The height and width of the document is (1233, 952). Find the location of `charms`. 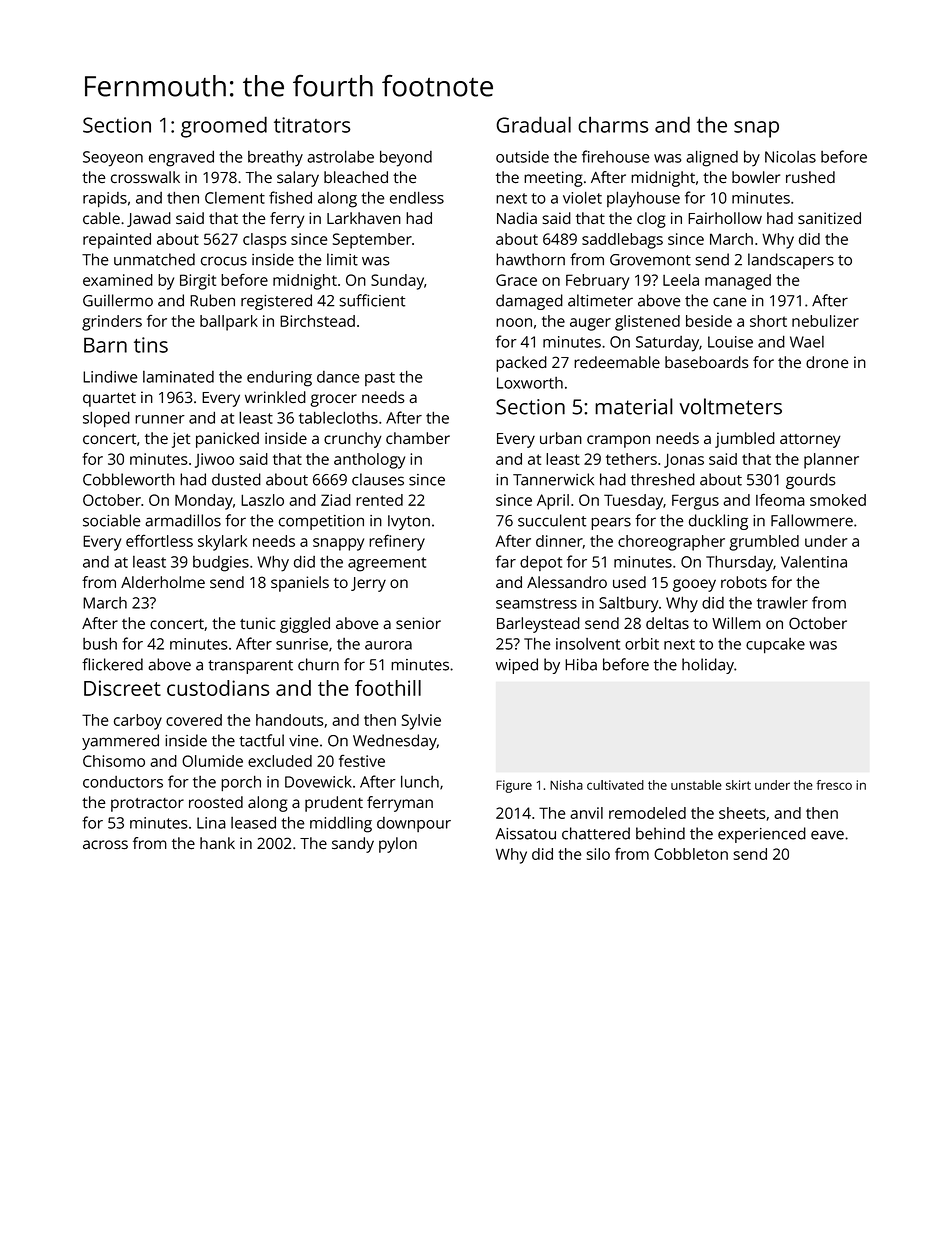

charms is located at coordinates (613, 124).
